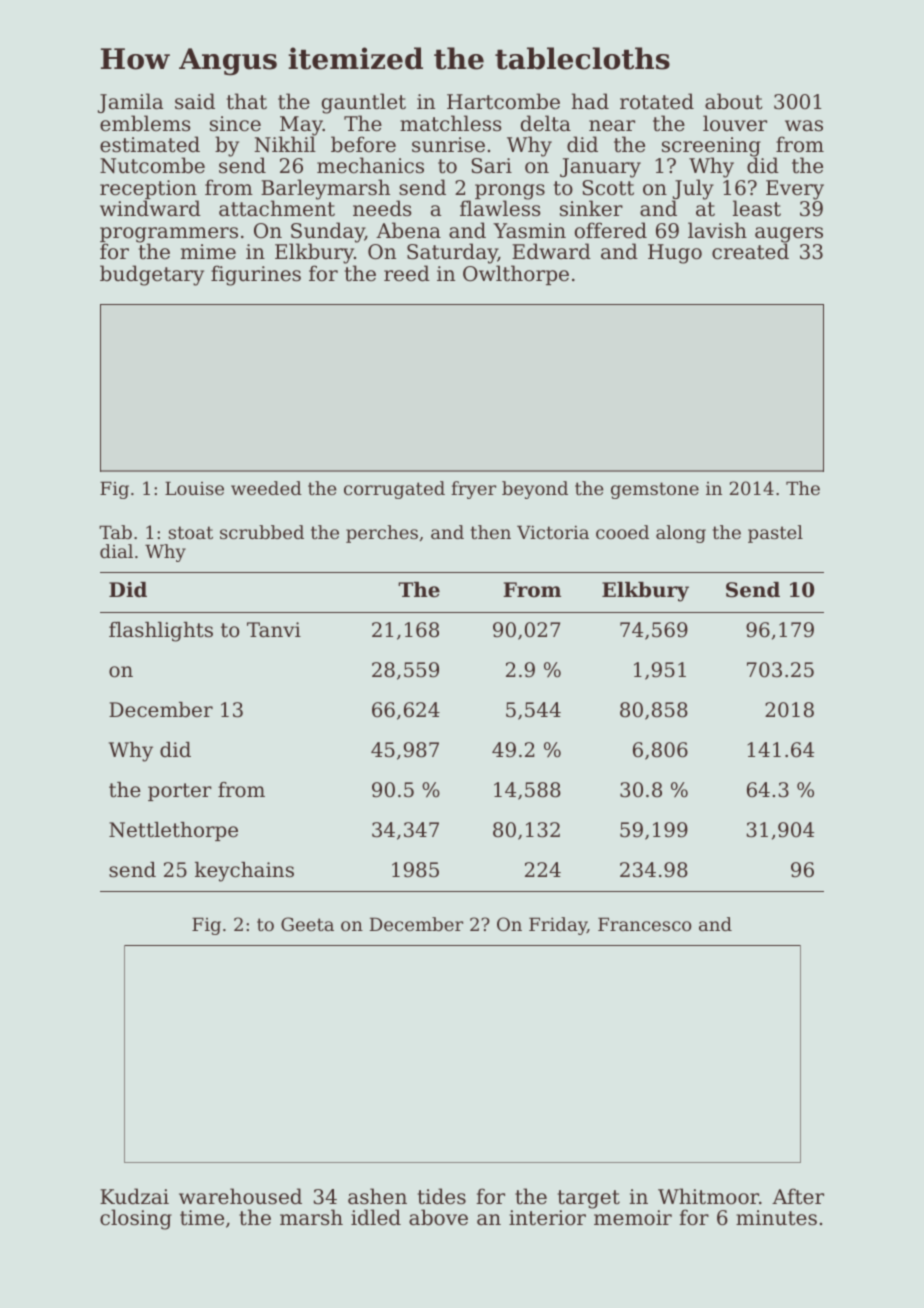 The width and height of the screenshot is (924, 1308). What do you see at coordinates (195, 101) in the screenshot?
I see `said` at bounding box center [195, 101].
